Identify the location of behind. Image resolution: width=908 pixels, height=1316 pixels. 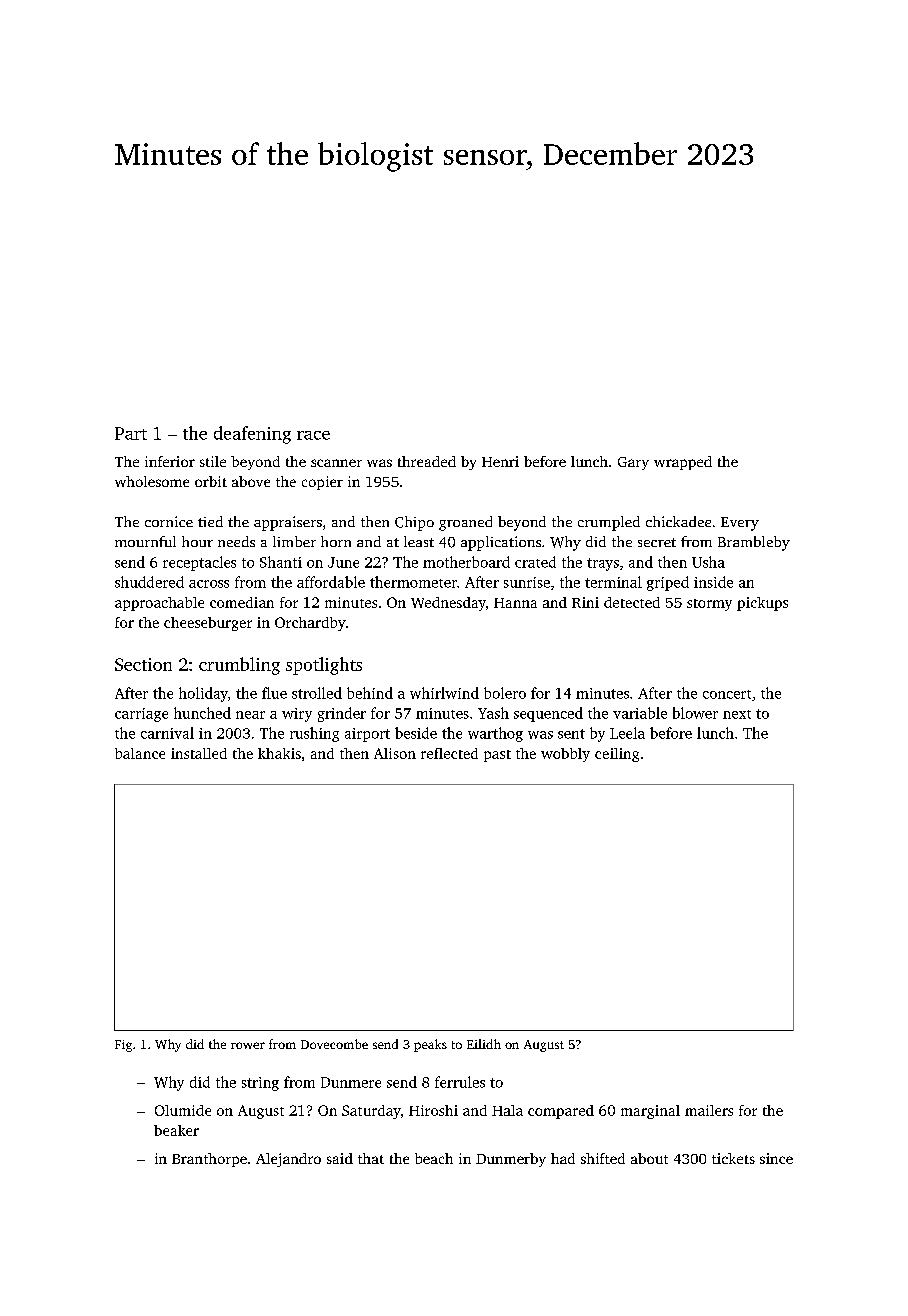
(370, 693).
